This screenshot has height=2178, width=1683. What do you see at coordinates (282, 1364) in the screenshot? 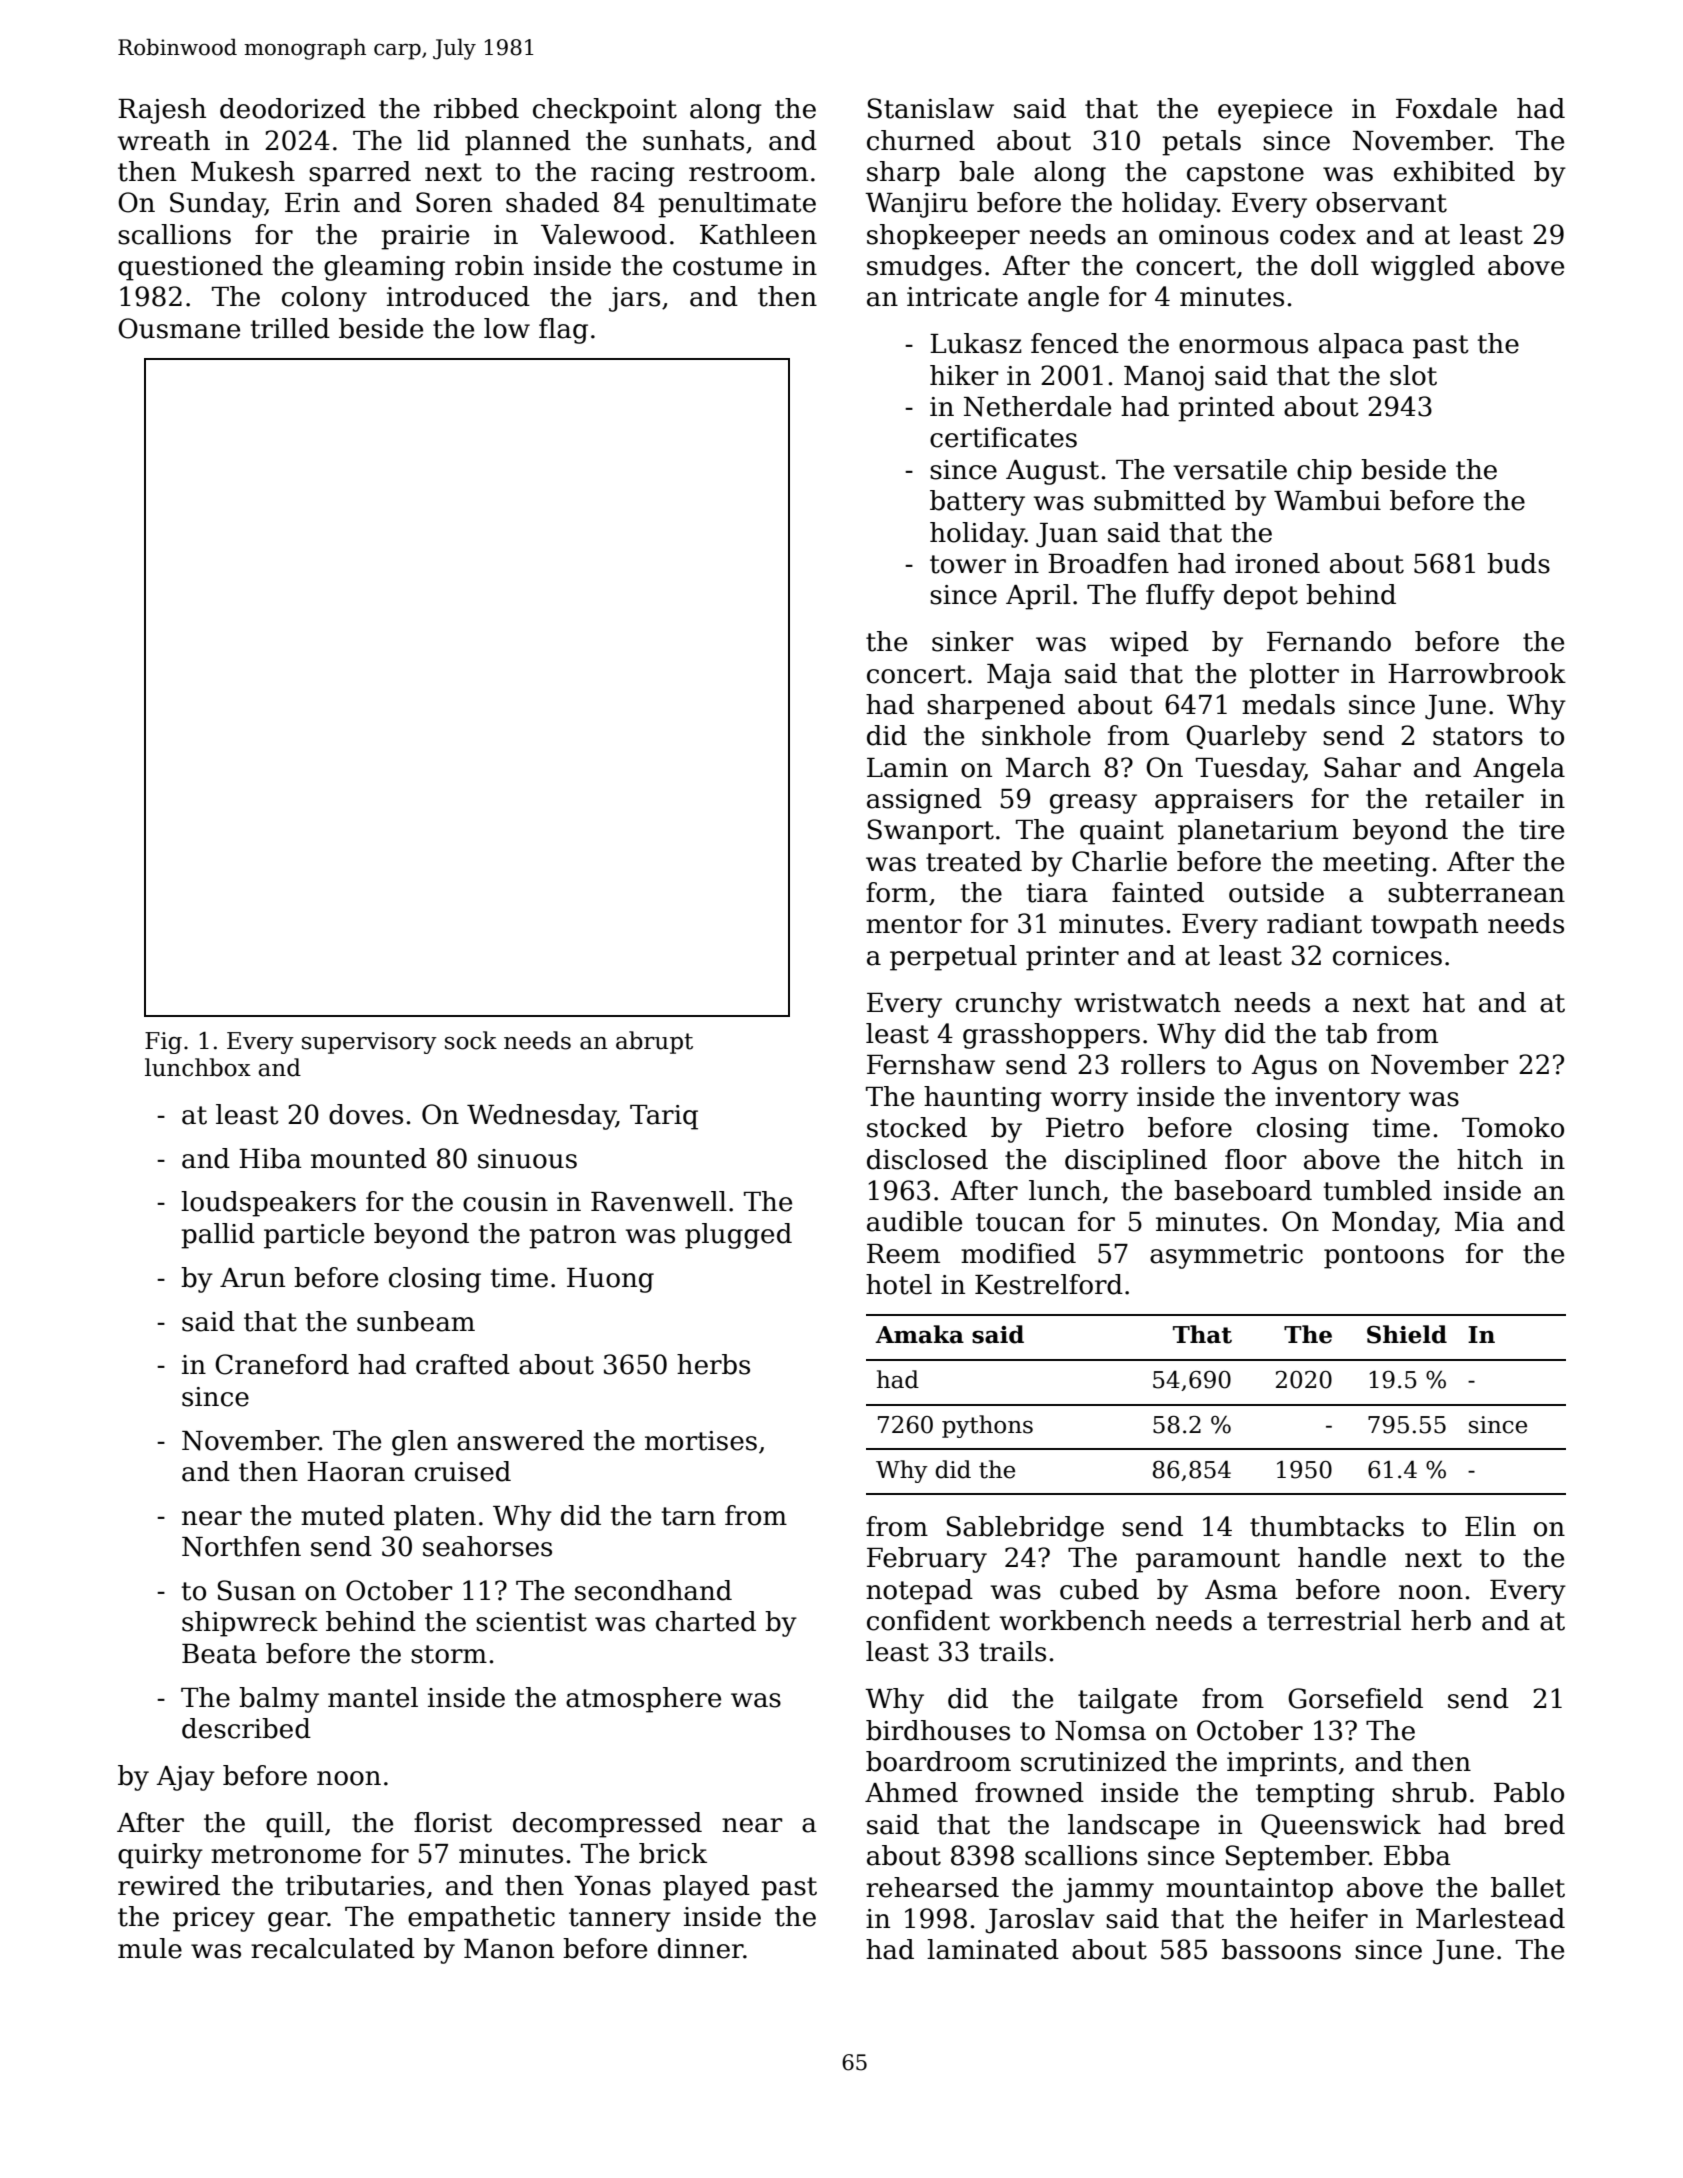
I see `Craneford` at bounding box center [282, 1364].
